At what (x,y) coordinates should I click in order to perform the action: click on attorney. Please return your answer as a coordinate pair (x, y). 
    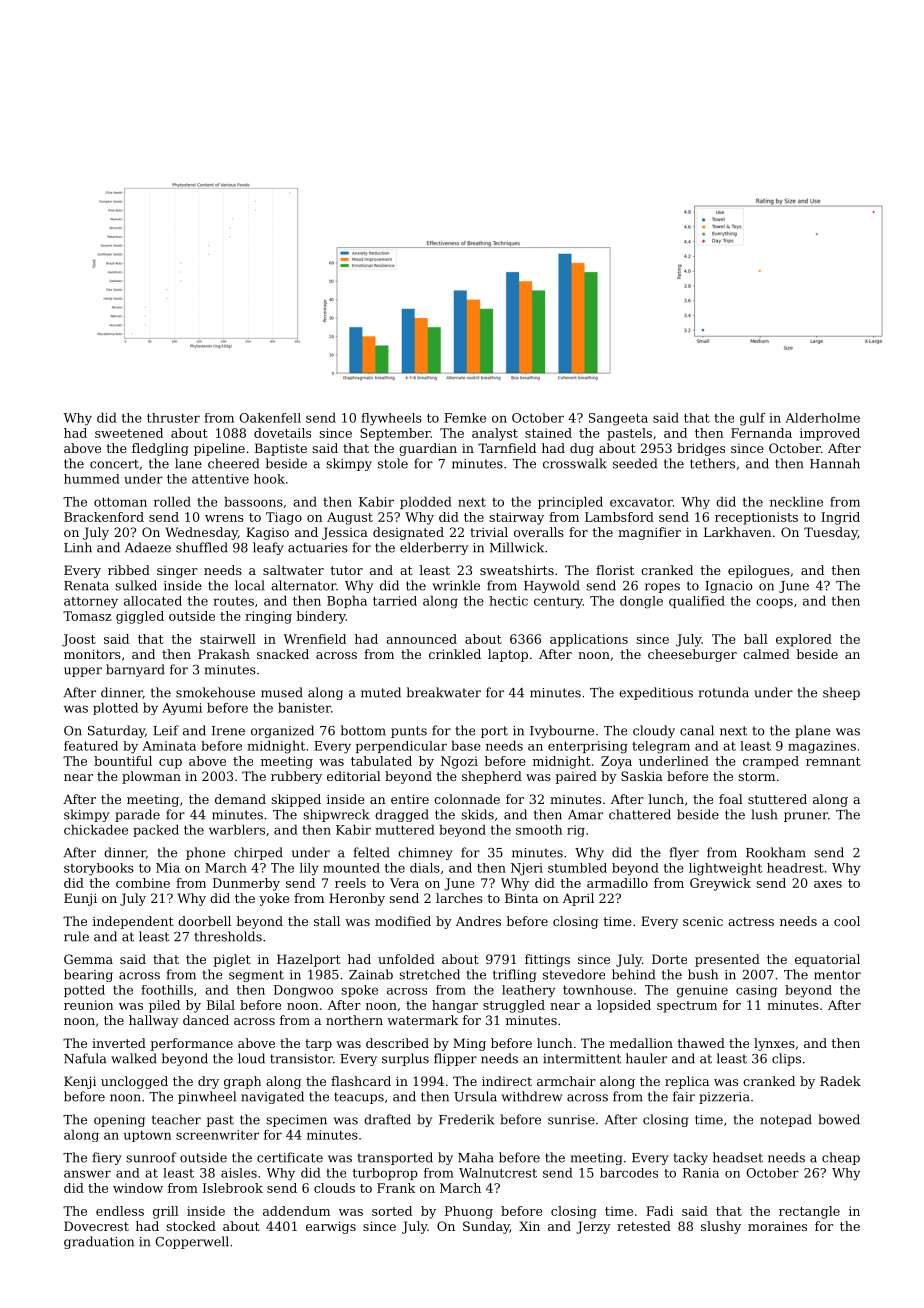
    Looking at the image, I should click on (91, 603).
